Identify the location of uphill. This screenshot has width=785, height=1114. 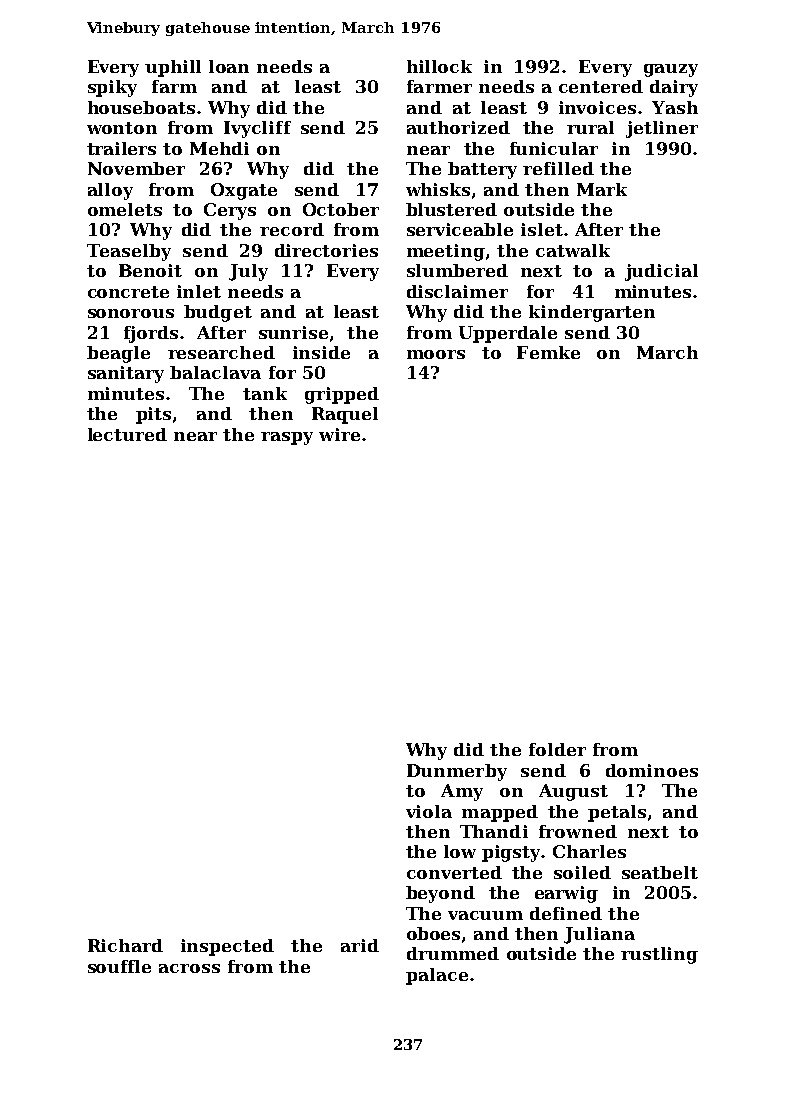
(173, 68).
